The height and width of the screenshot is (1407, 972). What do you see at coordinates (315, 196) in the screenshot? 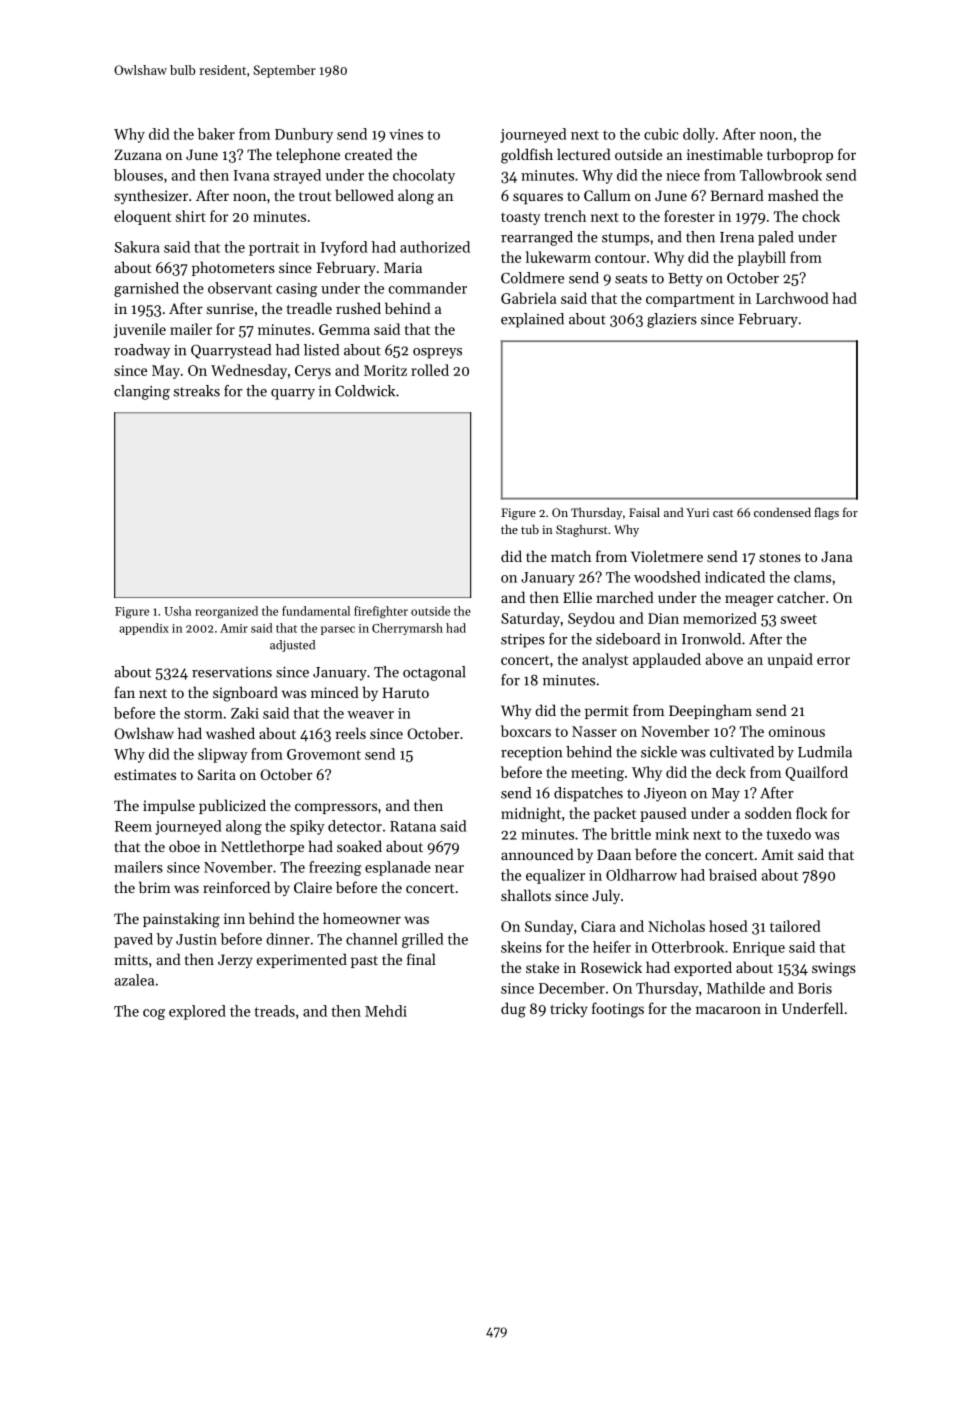
I see `trout` at bounding box center [315, 196].
